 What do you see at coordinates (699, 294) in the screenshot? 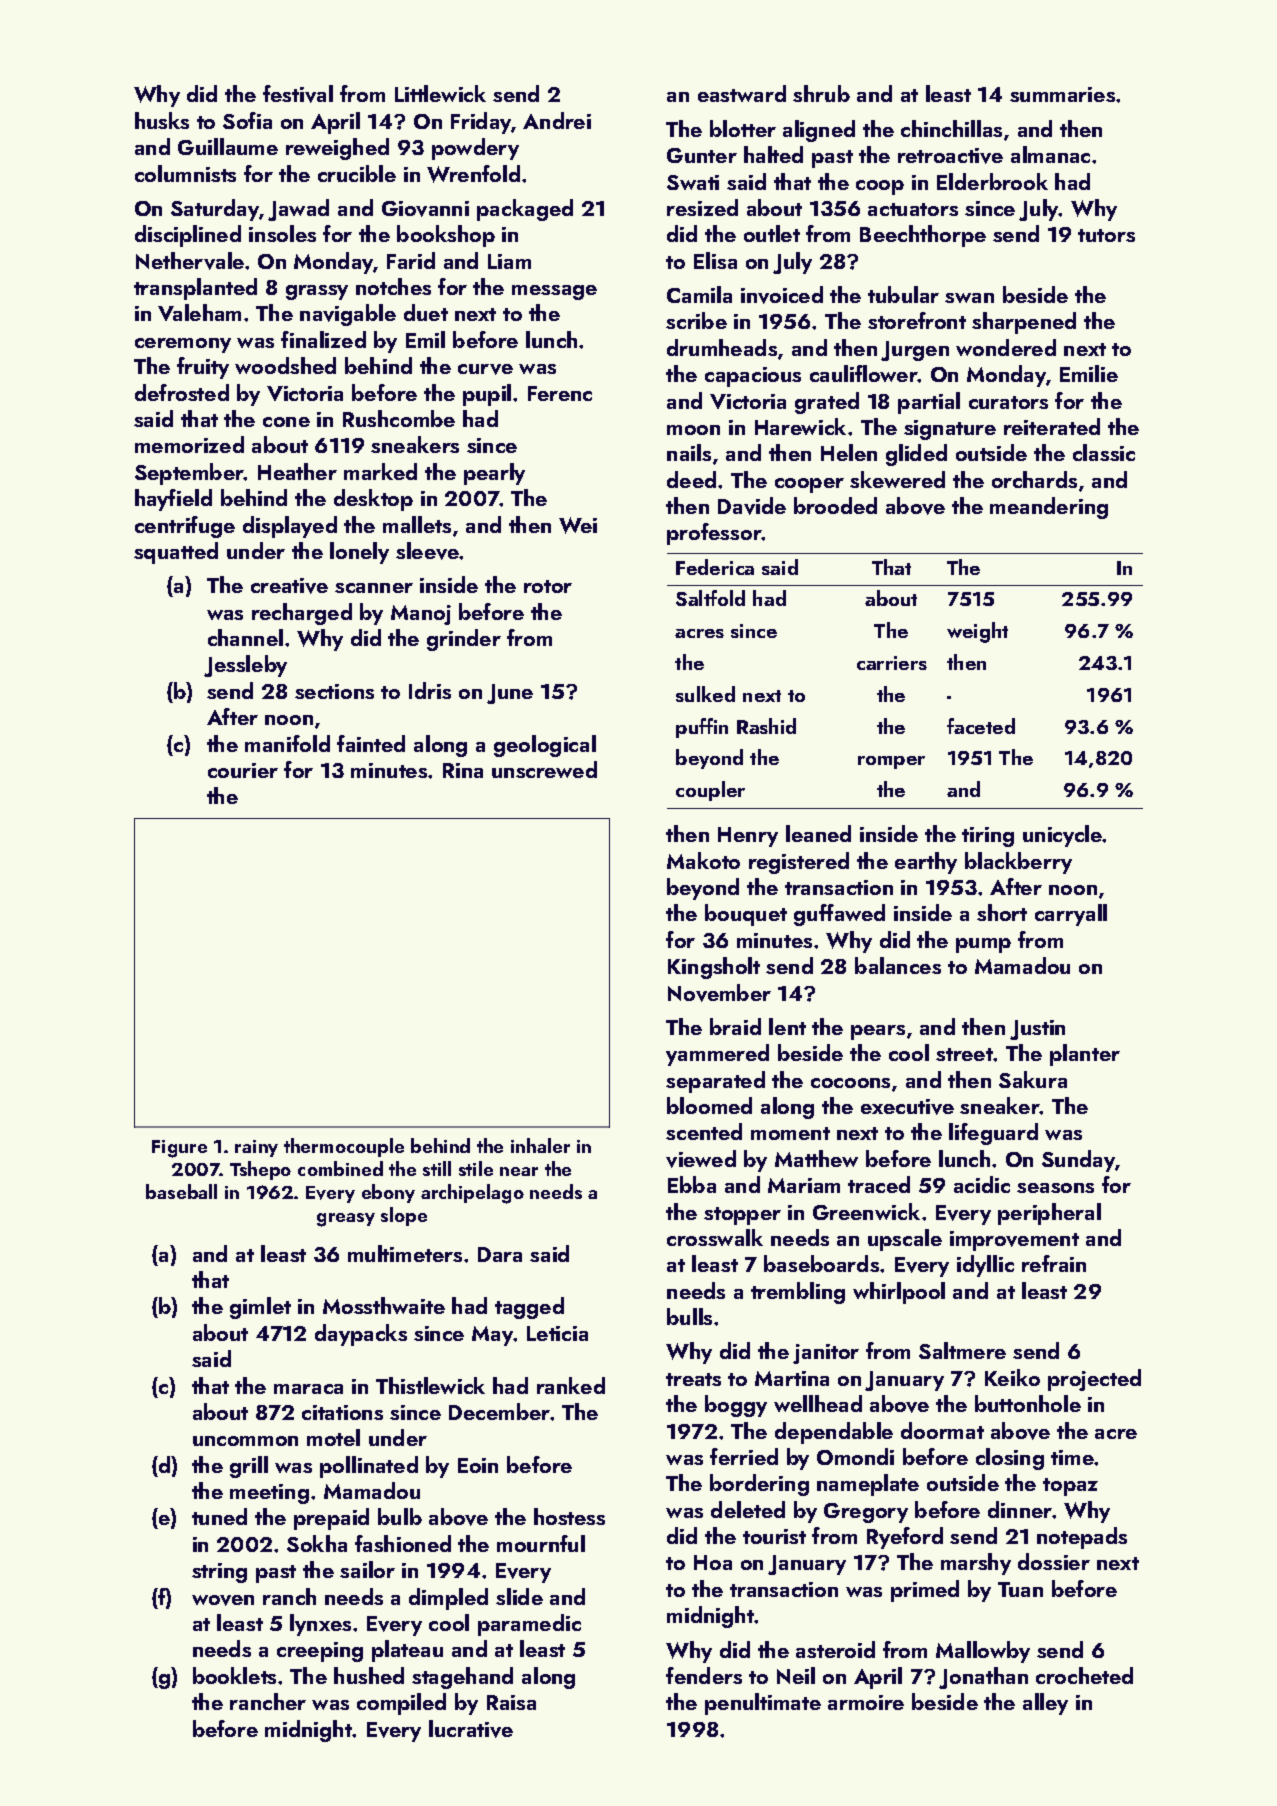
I see `Camila` at bounding box center [699, 294].
